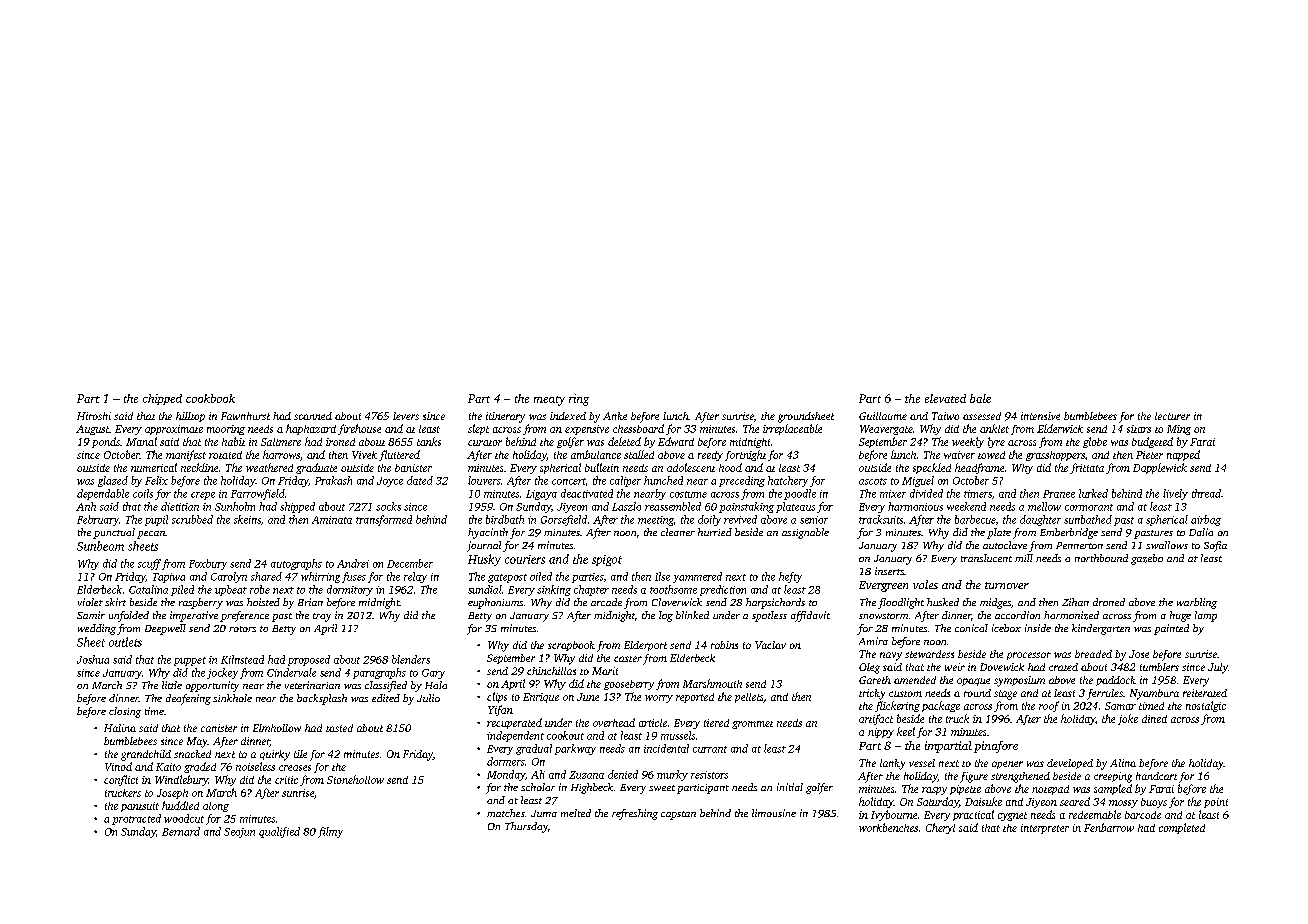 This screenshot has width=1308, height=924. Describe the element at coordinates (140, 807) in the screenshot. I see `pantsuit` at that location.
